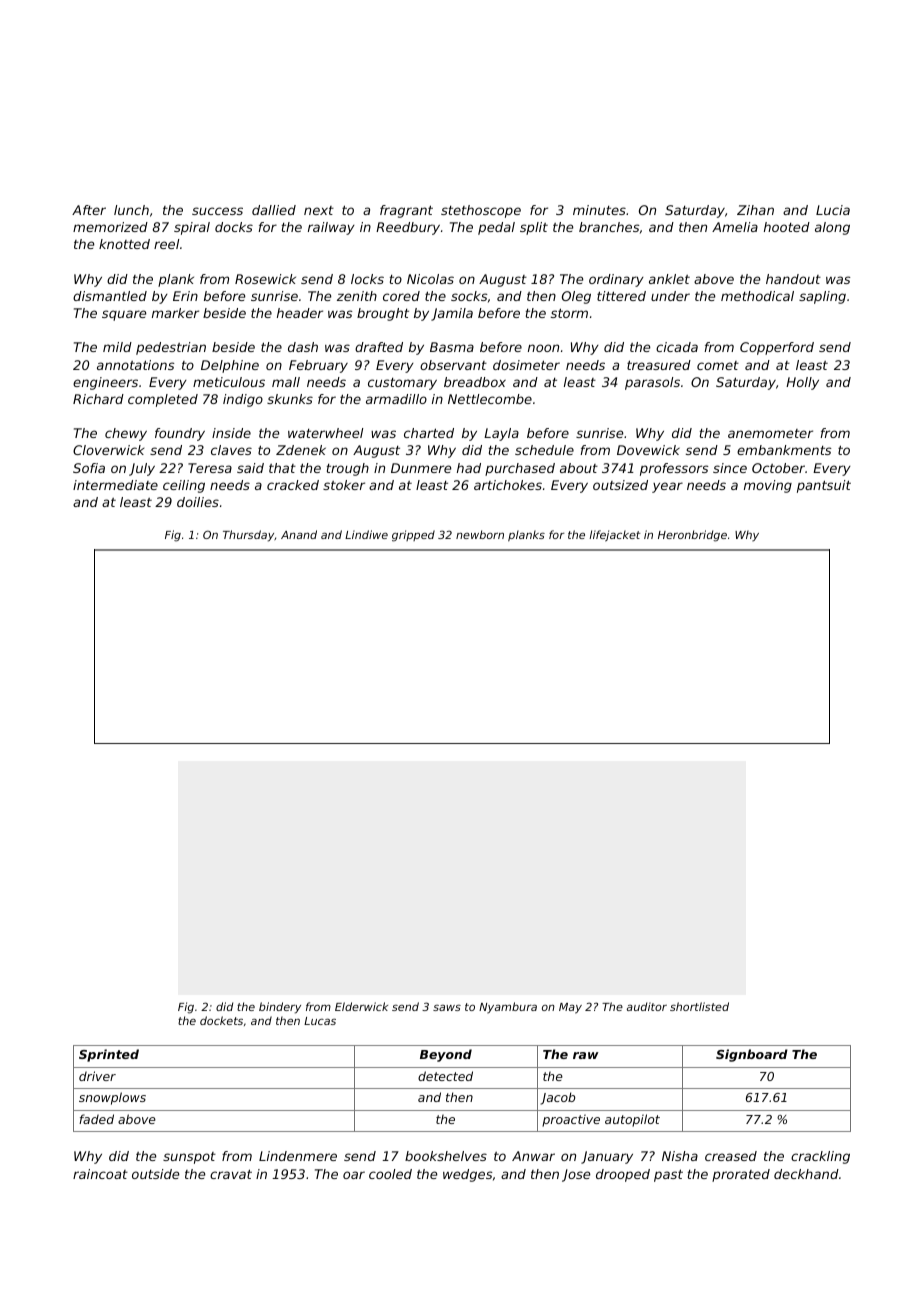  What do you see at coordinates (221, 1020) in the screenshot?
I see `dockets` at bounding box center [221, 1020].
